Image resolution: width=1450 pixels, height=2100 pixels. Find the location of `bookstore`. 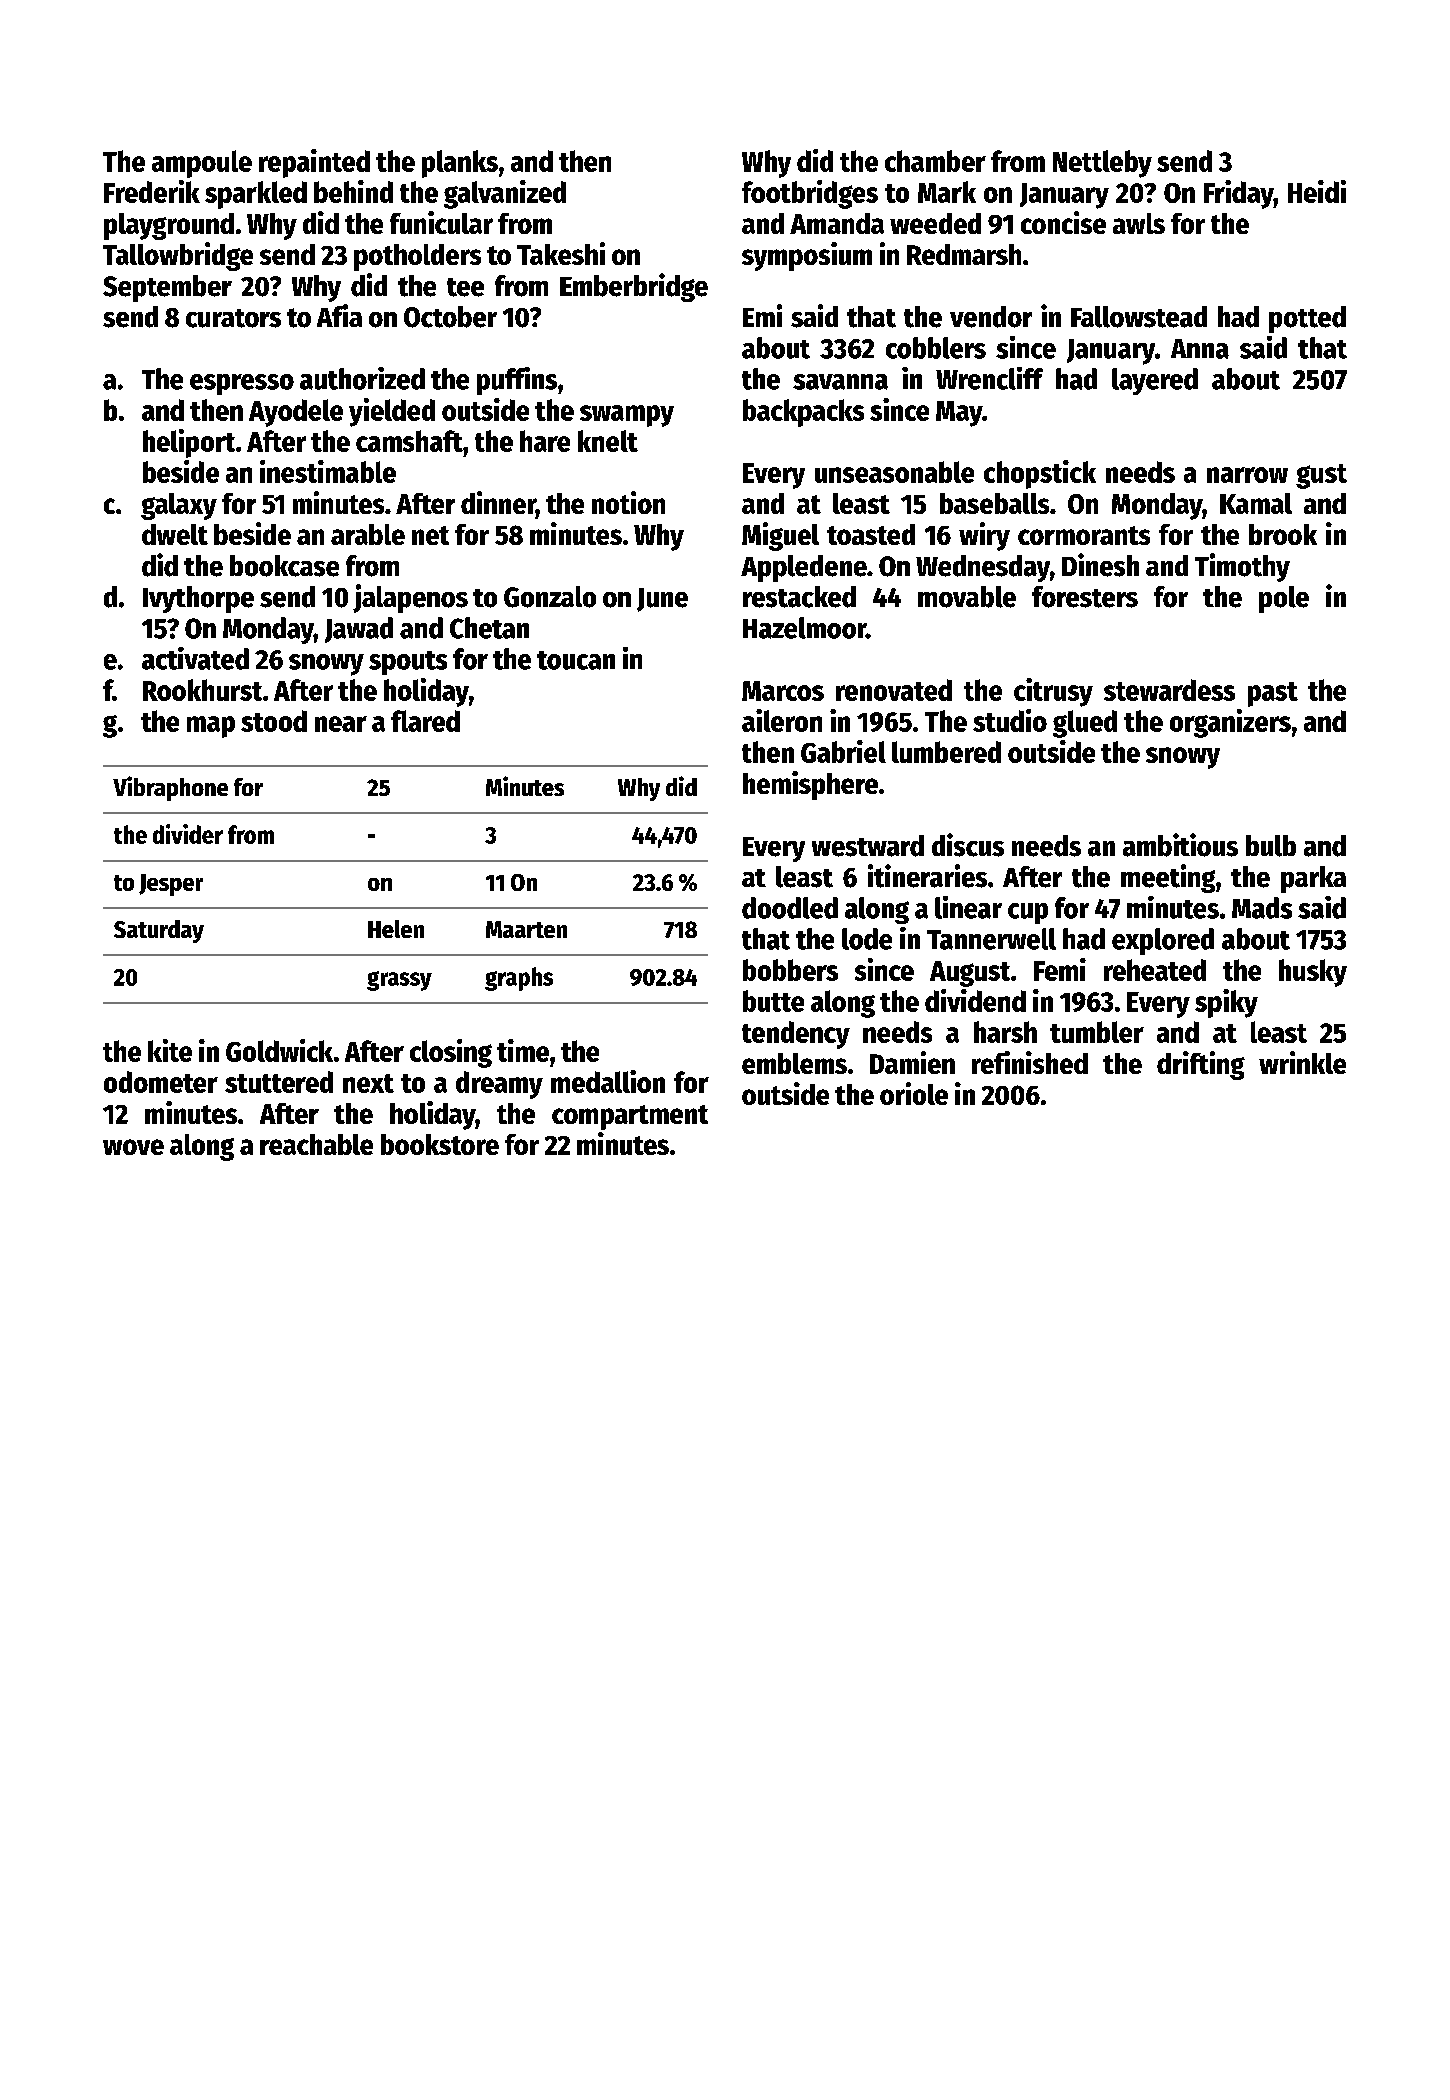

bookstore is located at coordinates (440, 1144).
